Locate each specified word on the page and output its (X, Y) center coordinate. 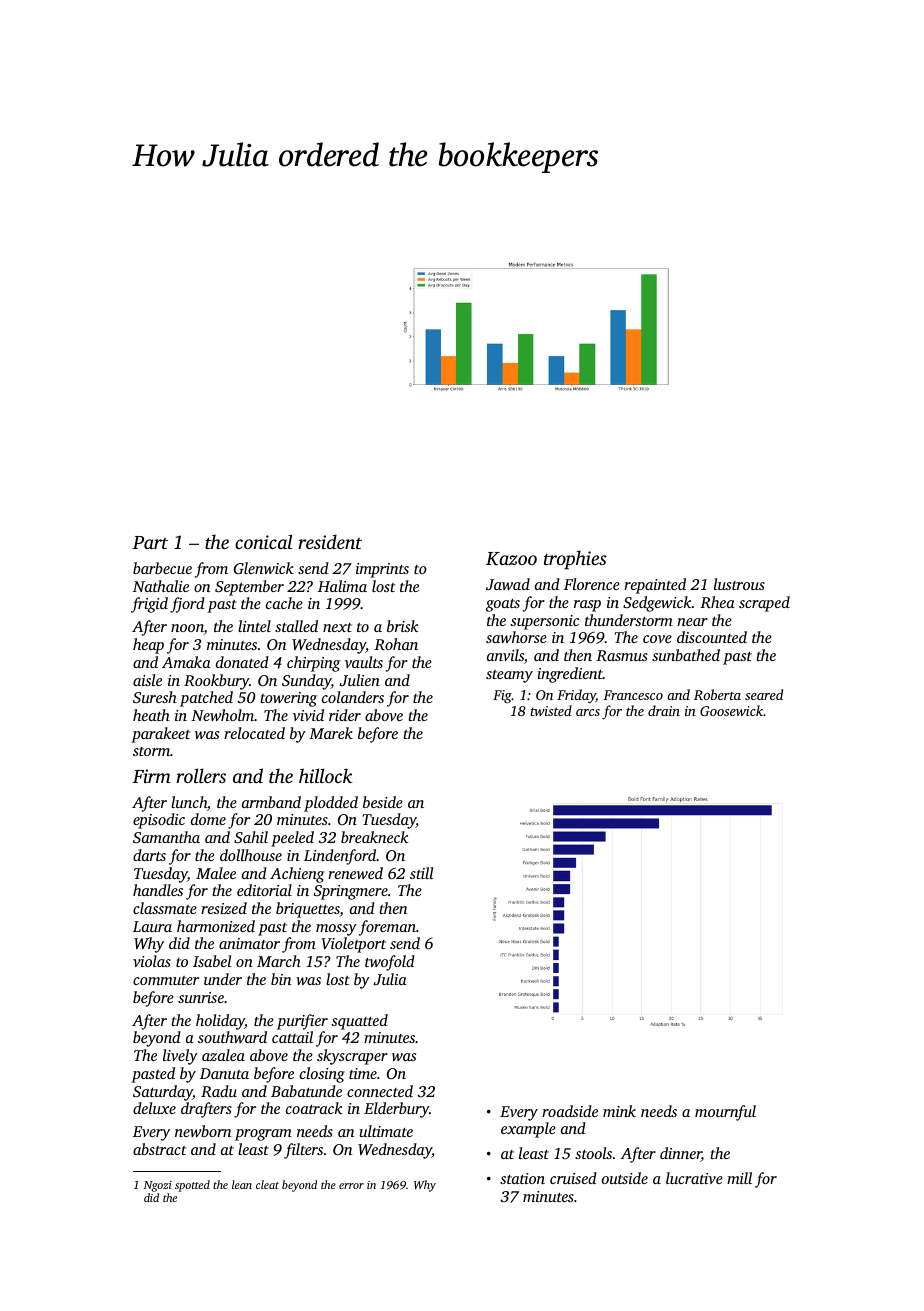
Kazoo (511, 559)
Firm (152, 776)
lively (180, 1057)
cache (284, 603)
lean (242, 1184)
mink (619, 1111)
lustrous (739, 584)
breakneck (374, 837)
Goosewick (731, 710)
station (522, 1178)
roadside (570, 1111)
